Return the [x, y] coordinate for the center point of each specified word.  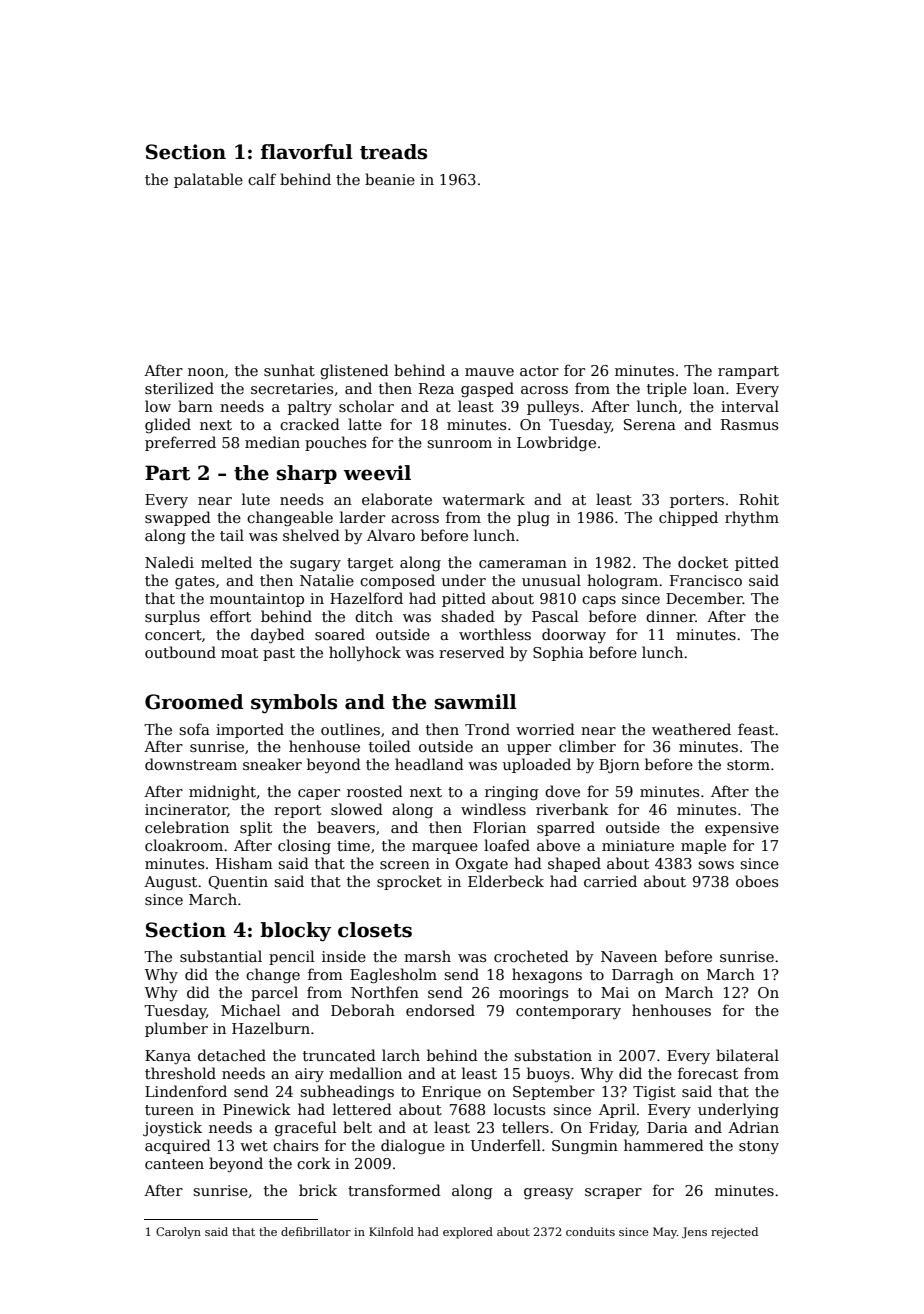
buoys [548, 1074]
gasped [487, 389]
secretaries [292, 388]
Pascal [555, 616]
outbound [180, 652]
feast [756, 729]
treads [393, 152]
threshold [180, 1073]
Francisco [706, 580]
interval [750, 406]
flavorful [307, 152]
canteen [174, 1164]
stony [759, 1147]
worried [545, 729]
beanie [390, 179]
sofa [194, 729]
